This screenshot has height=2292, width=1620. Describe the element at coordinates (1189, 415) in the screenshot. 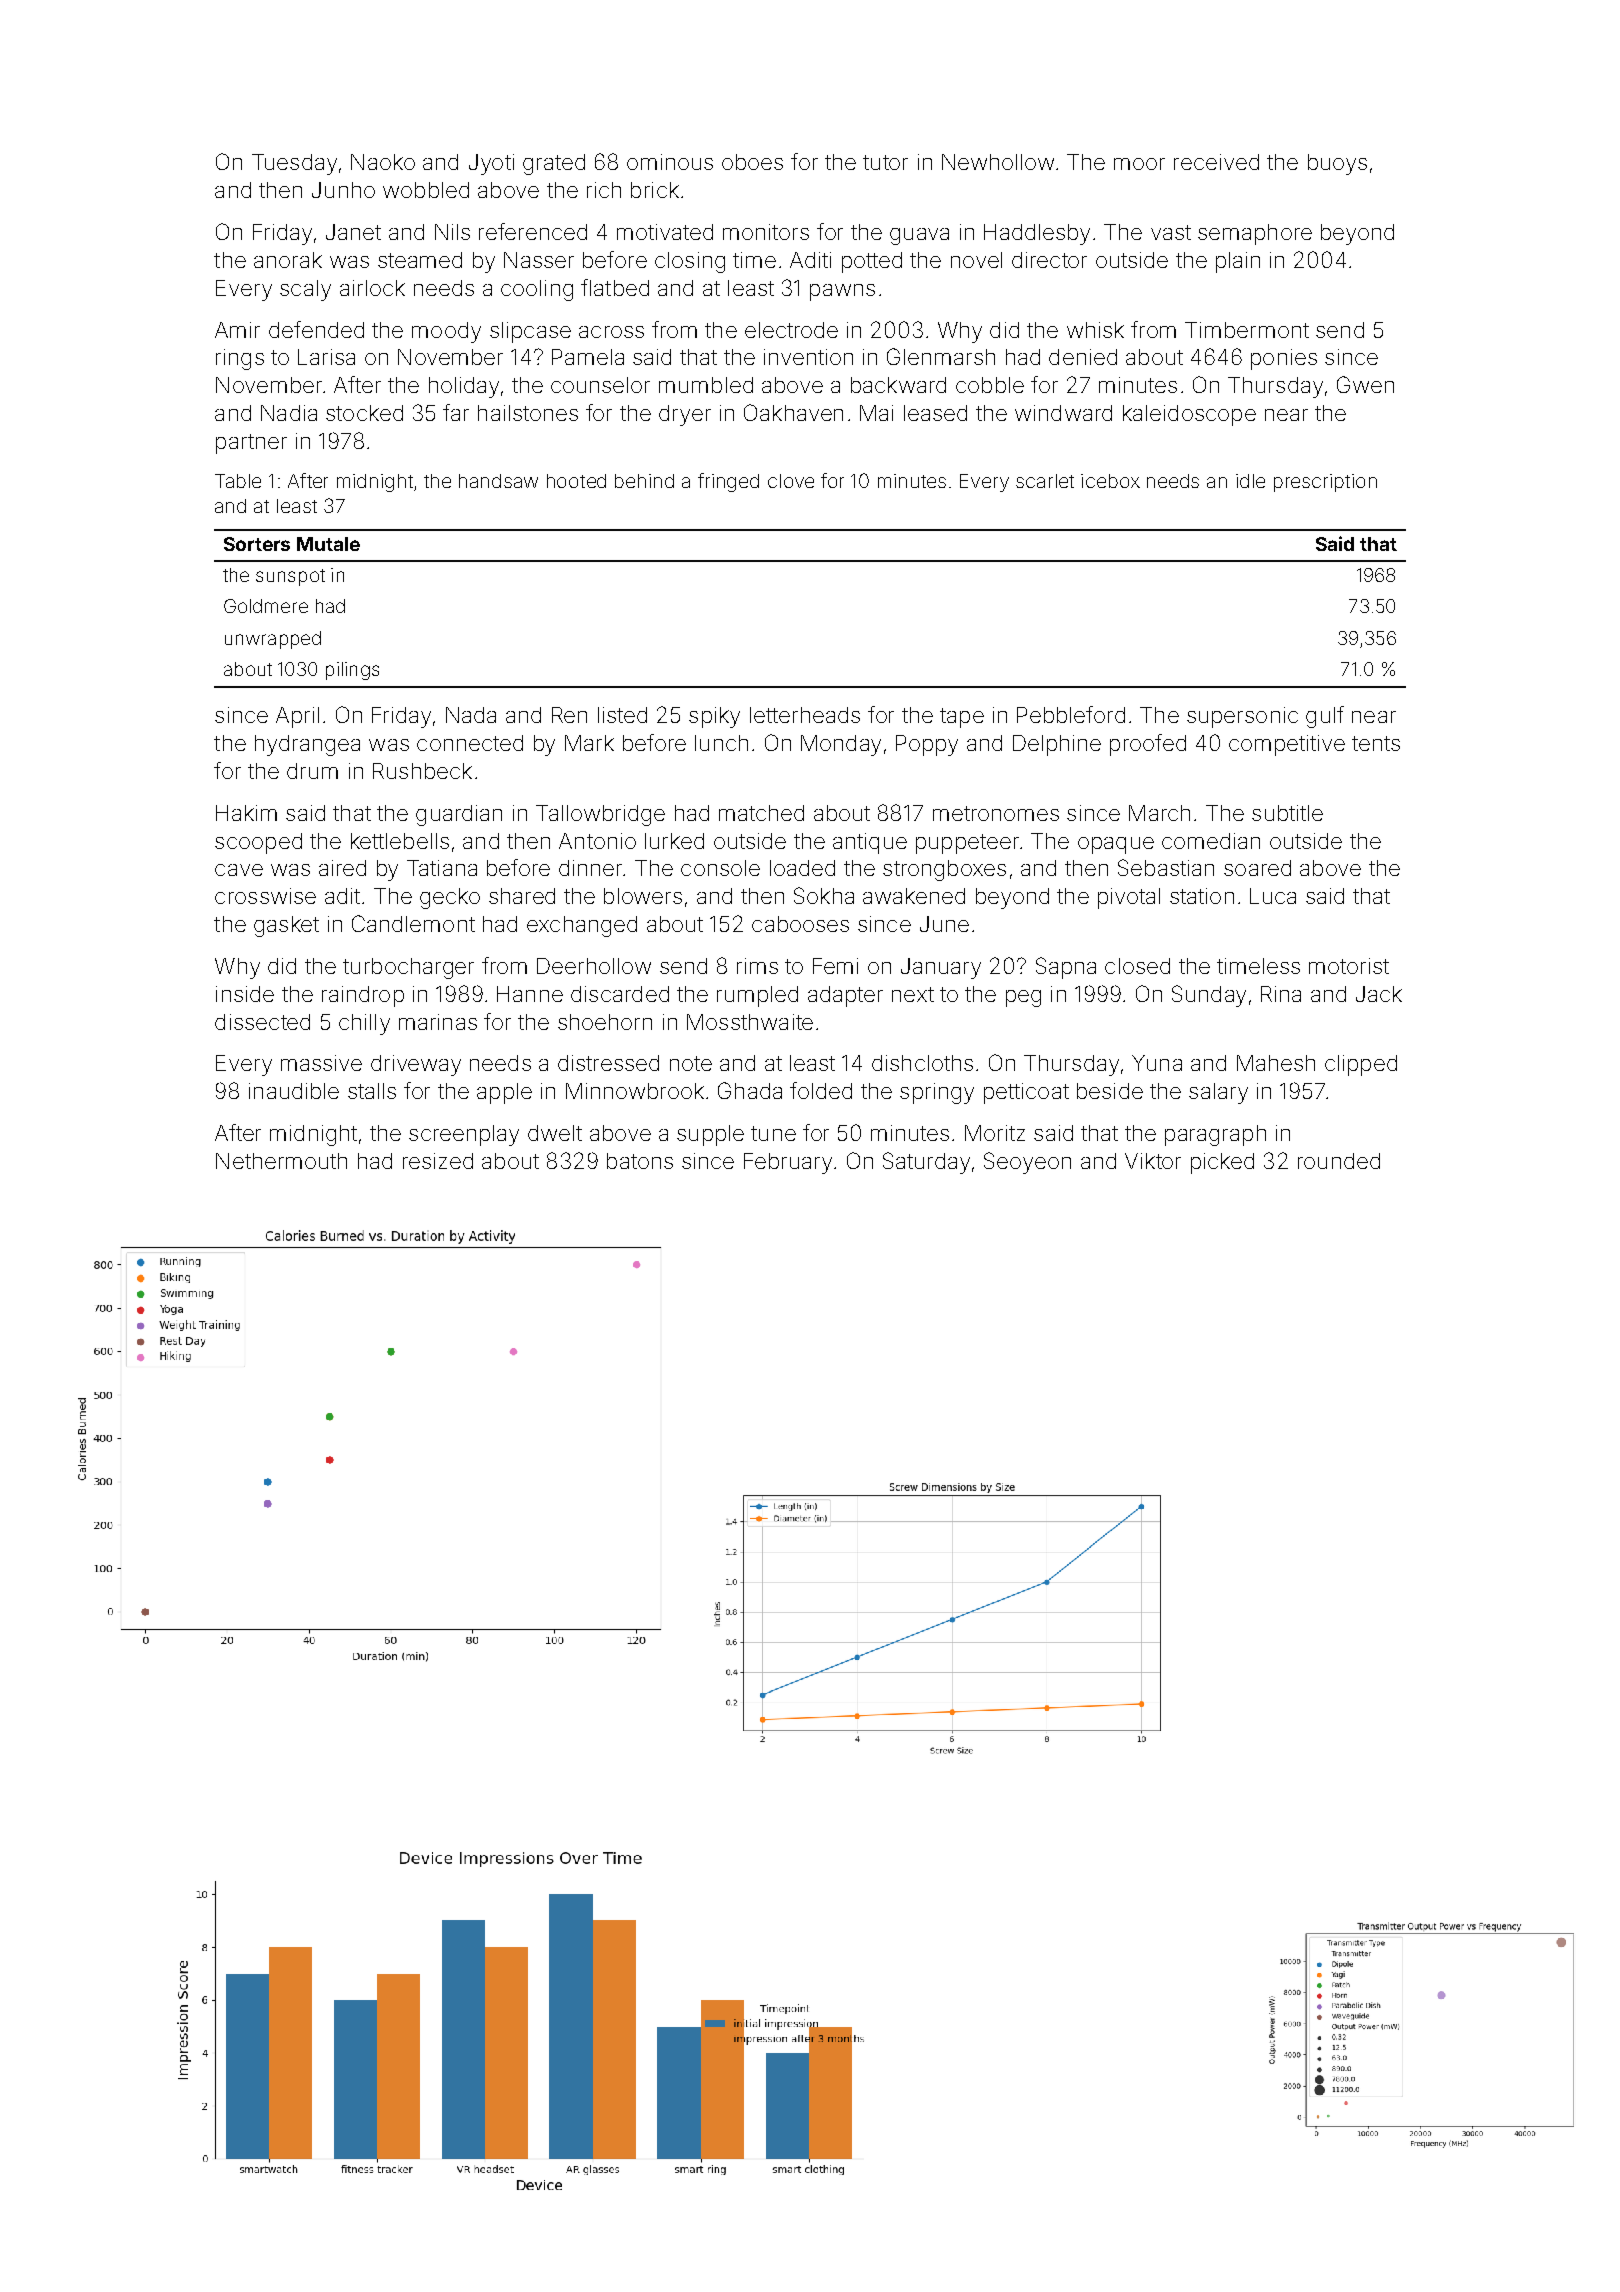

I see `kaleidoscope` at that location.
